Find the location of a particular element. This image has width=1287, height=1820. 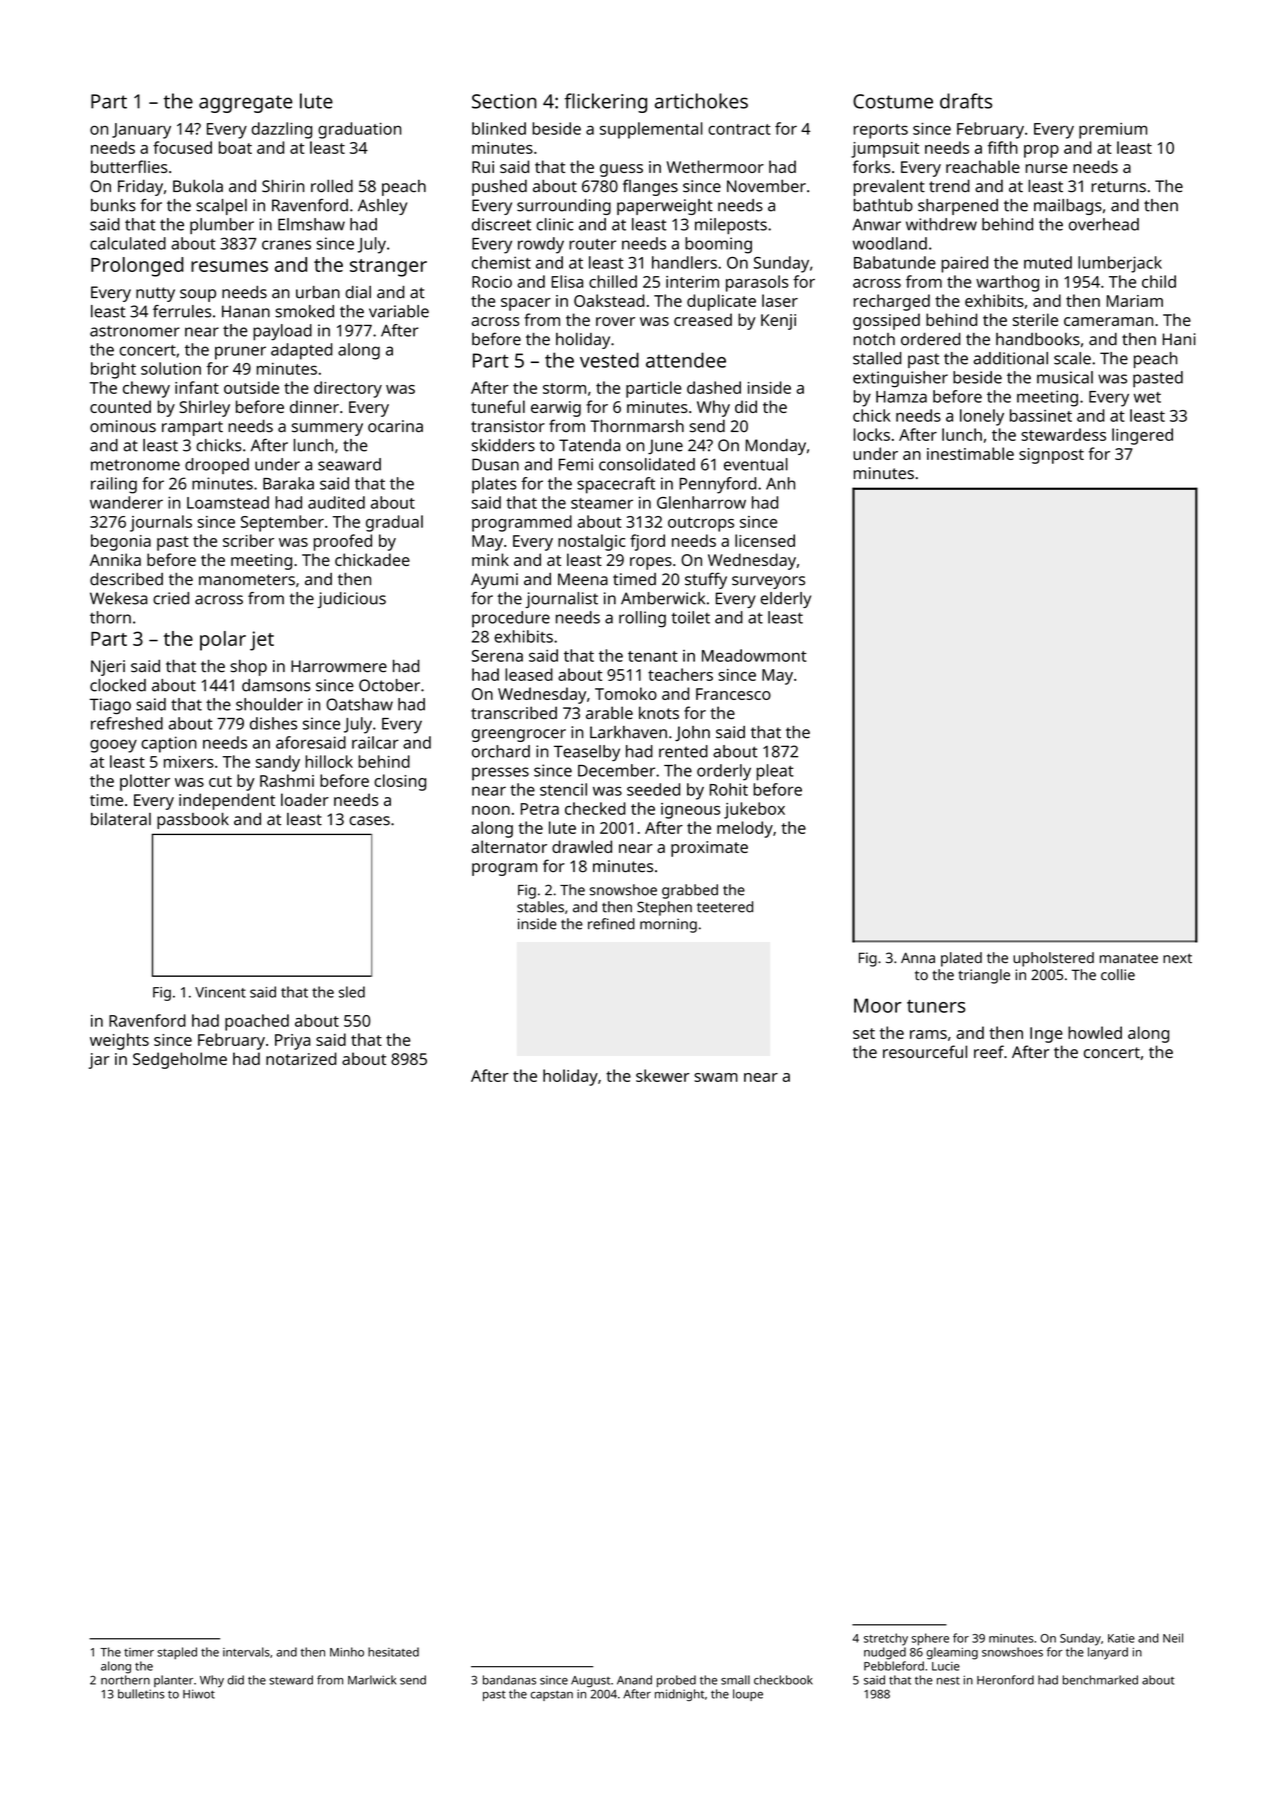

handbooks is located at coordinates (1038, 339).
